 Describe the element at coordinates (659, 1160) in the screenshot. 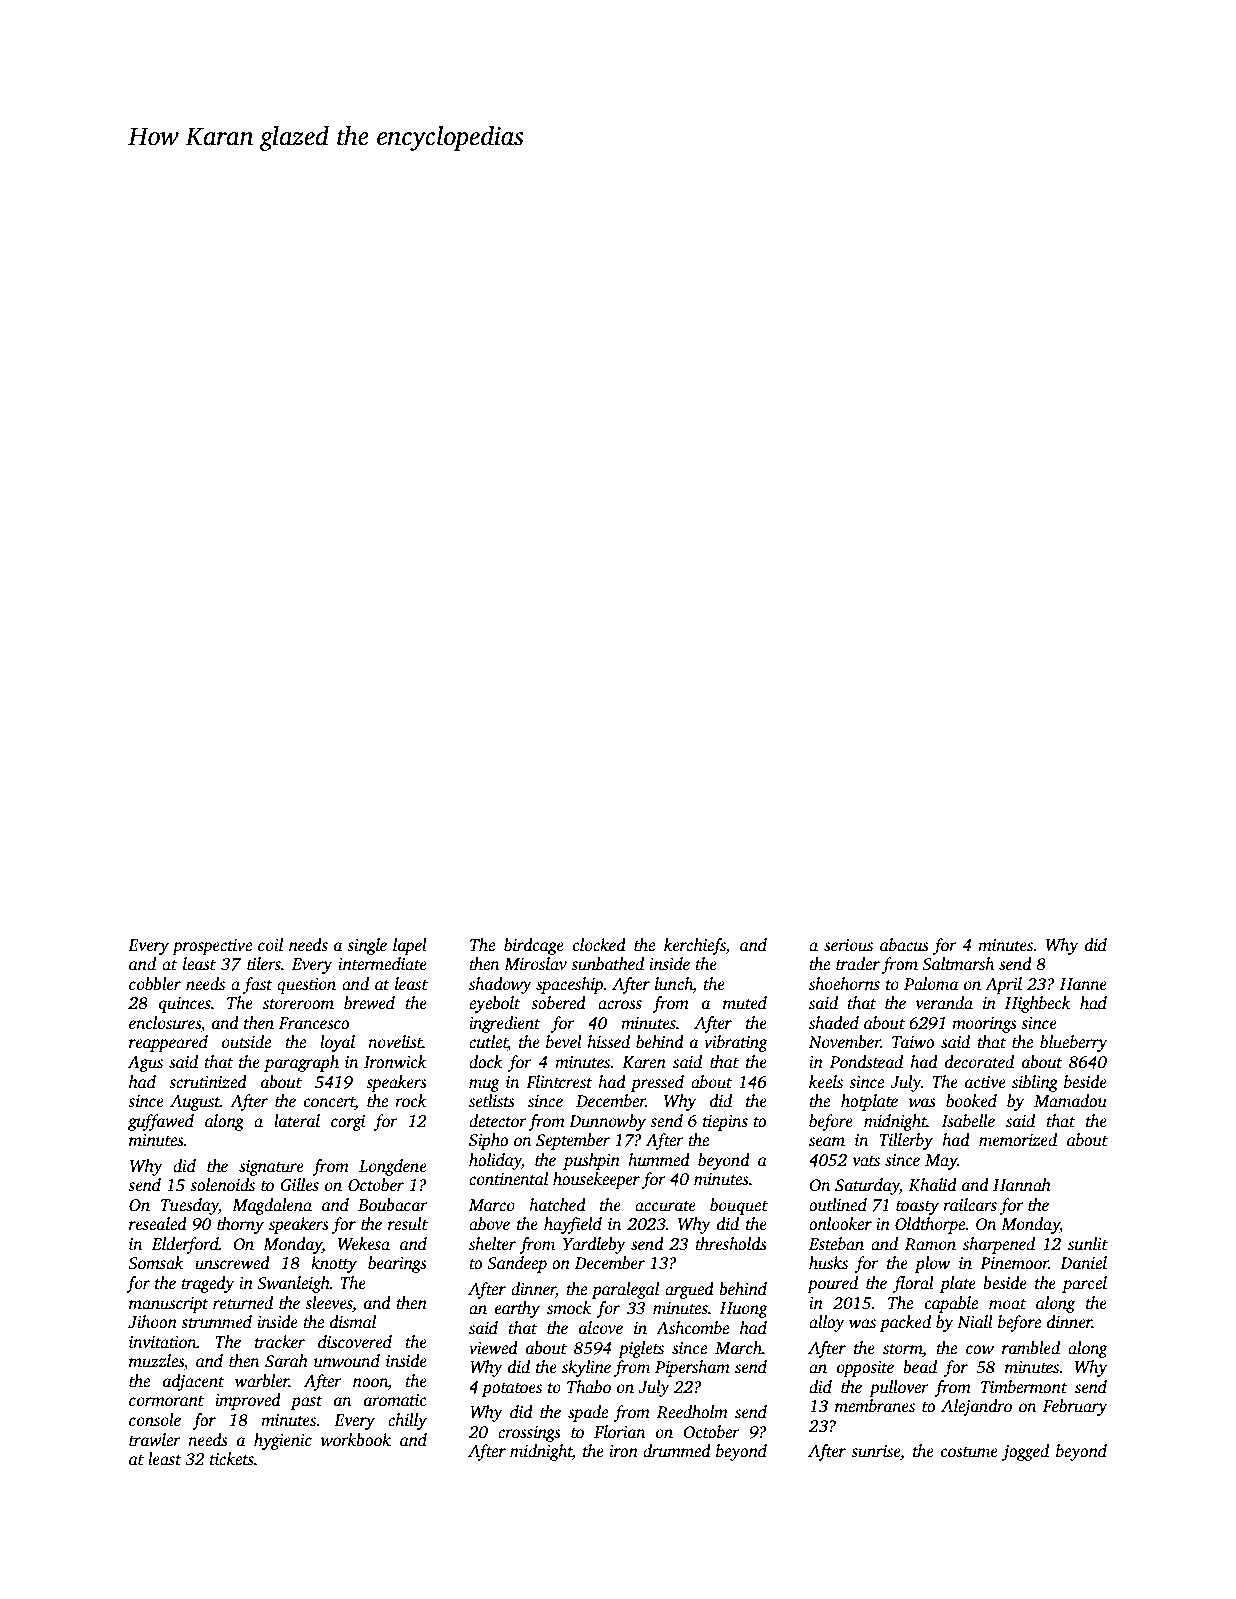

I see `hummed` at that location.
